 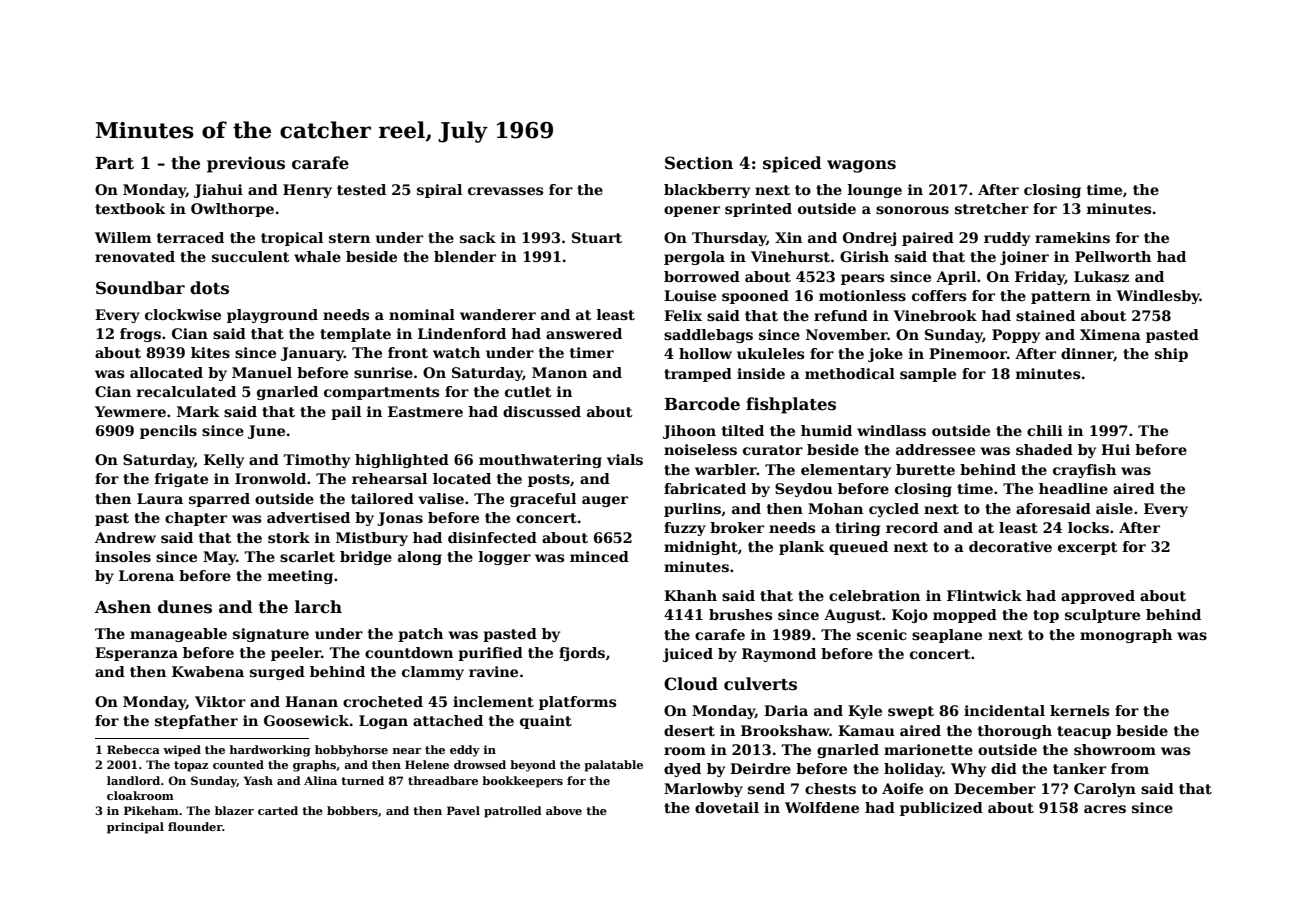 I want to click on patrolled, so click(x=513, y=812).
